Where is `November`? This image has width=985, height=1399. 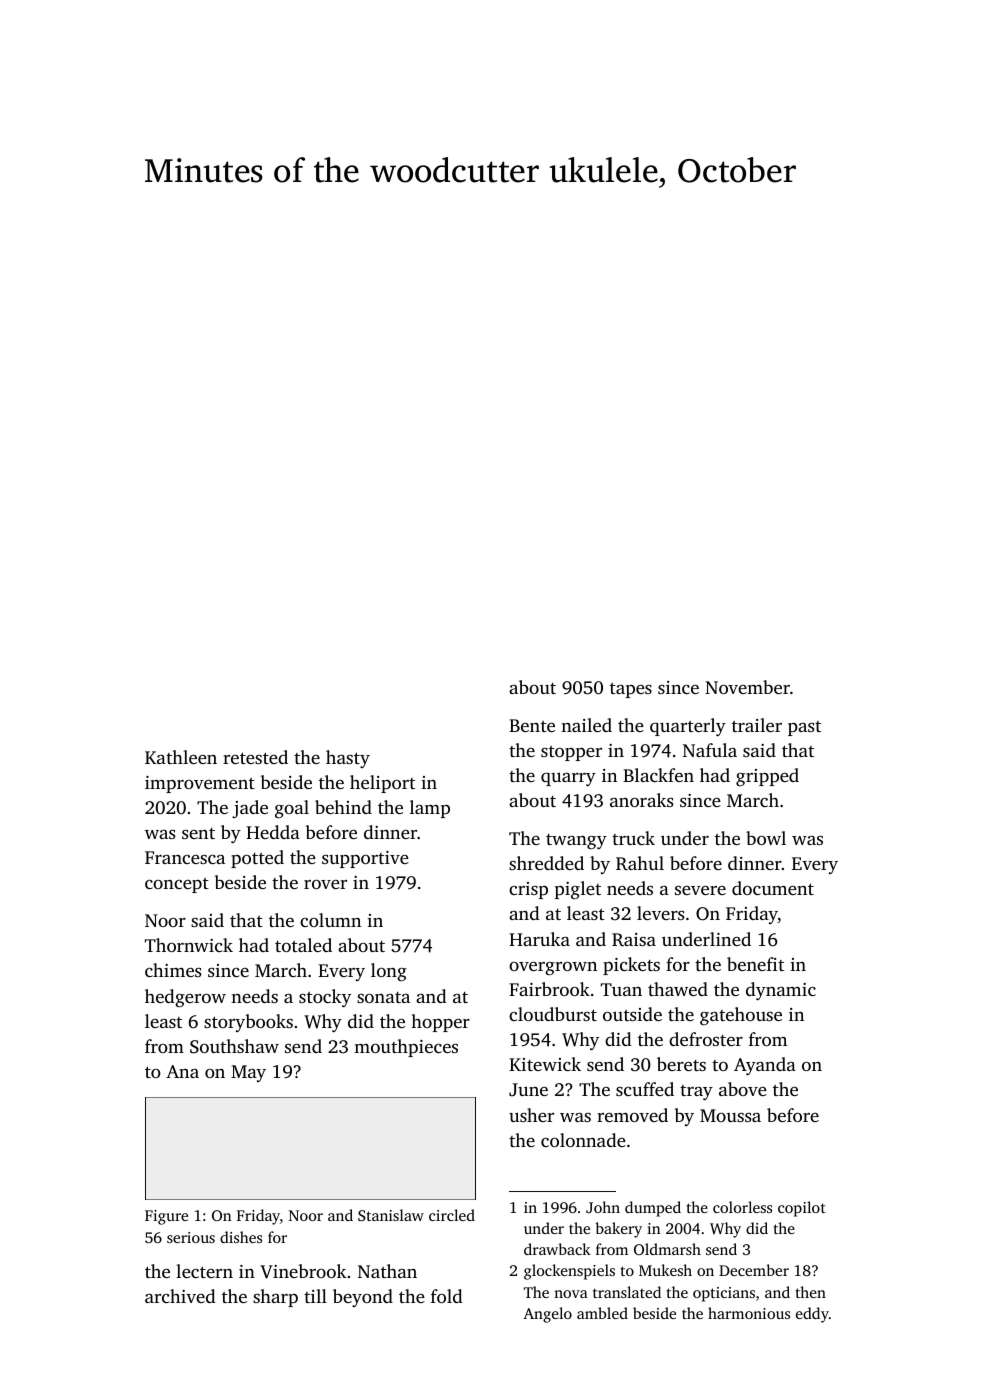 November is located at coordinates (747, 687).
